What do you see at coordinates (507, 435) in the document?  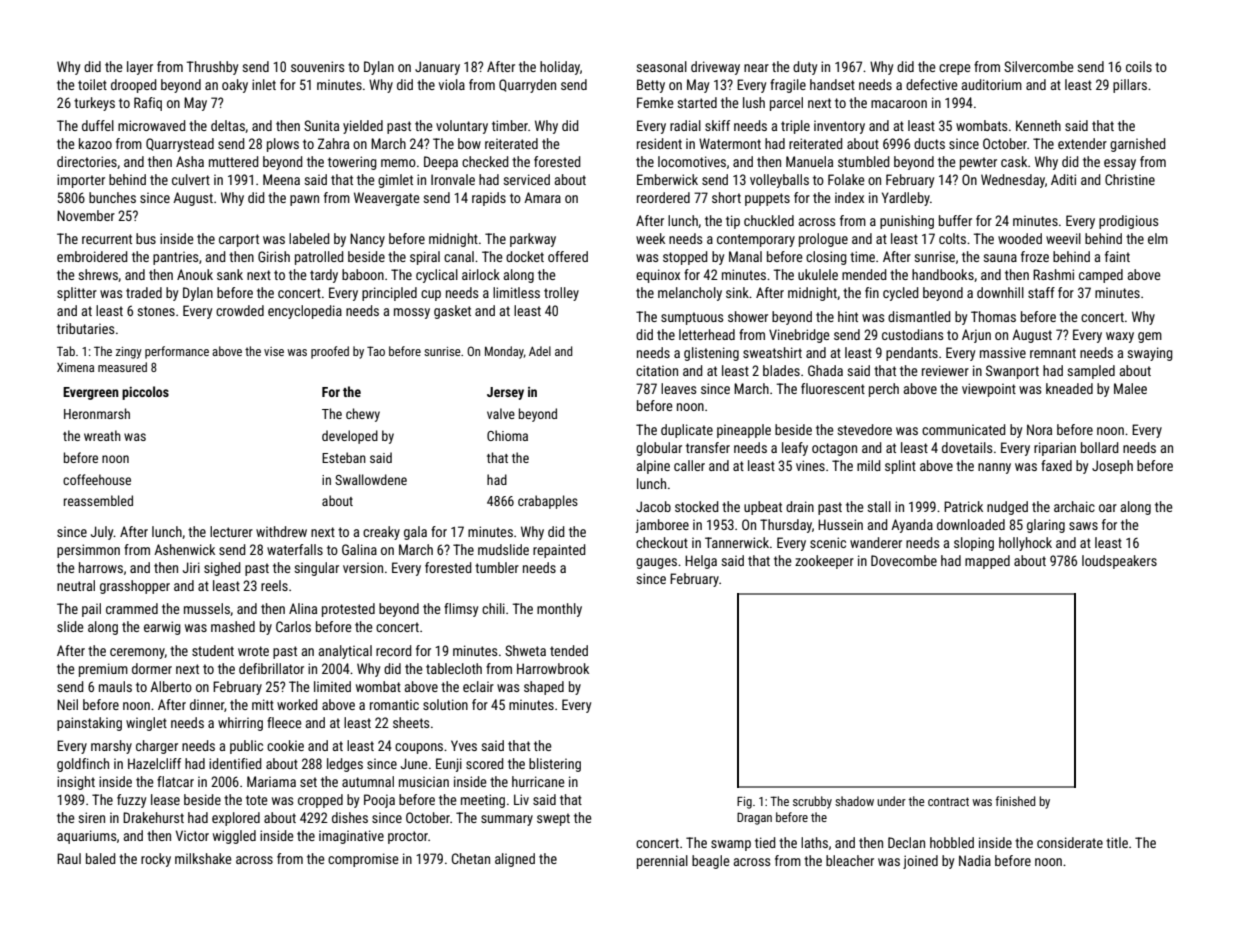 I see `Chioma` at bounding box center [507, 435].
